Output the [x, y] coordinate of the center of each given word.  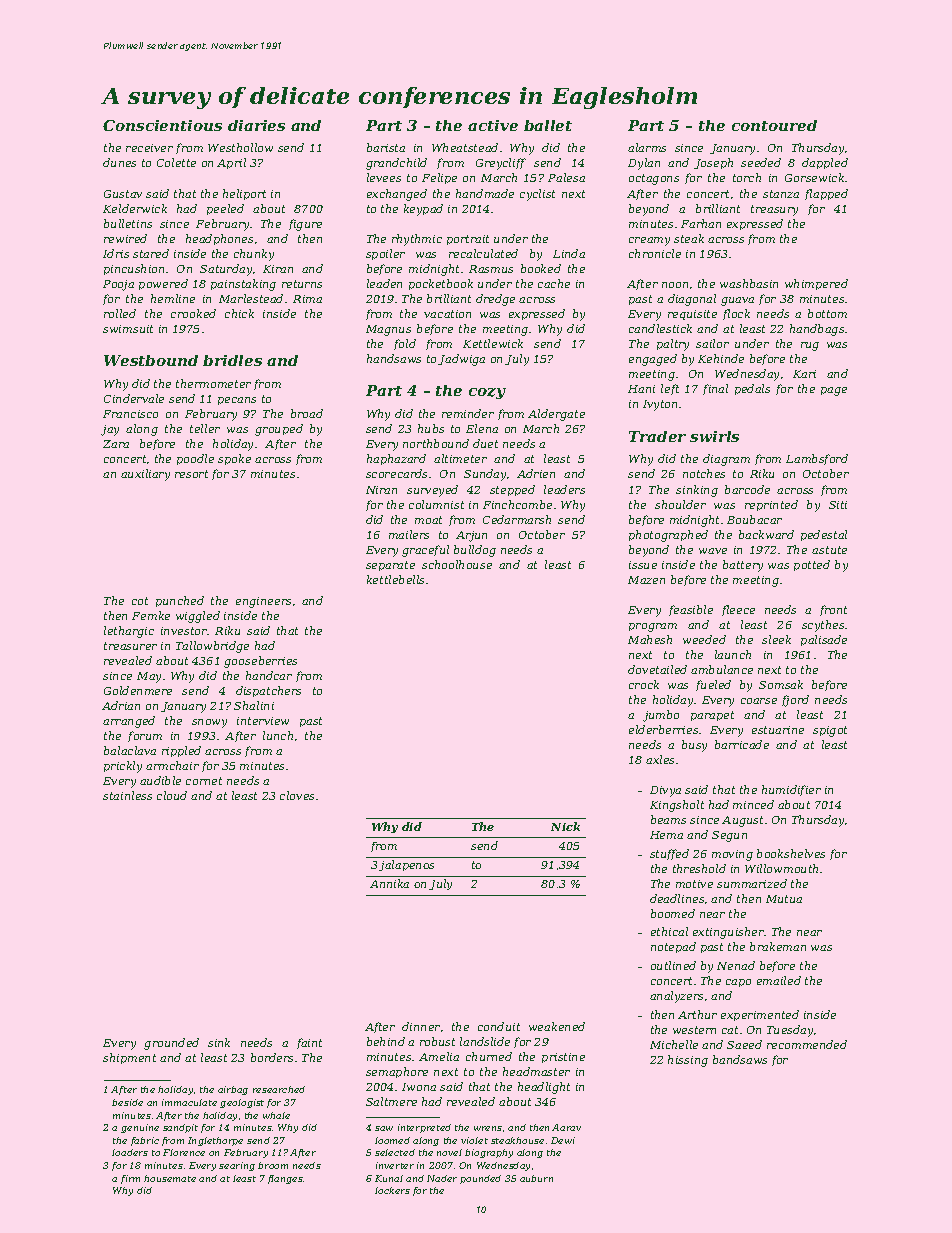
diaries [256, 125]
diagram [726, 460]
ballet [548, 125]
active [493, 125]
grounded [171, 1044]
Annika [389, 883]
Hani [641, 389]
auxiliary [145, 475]
